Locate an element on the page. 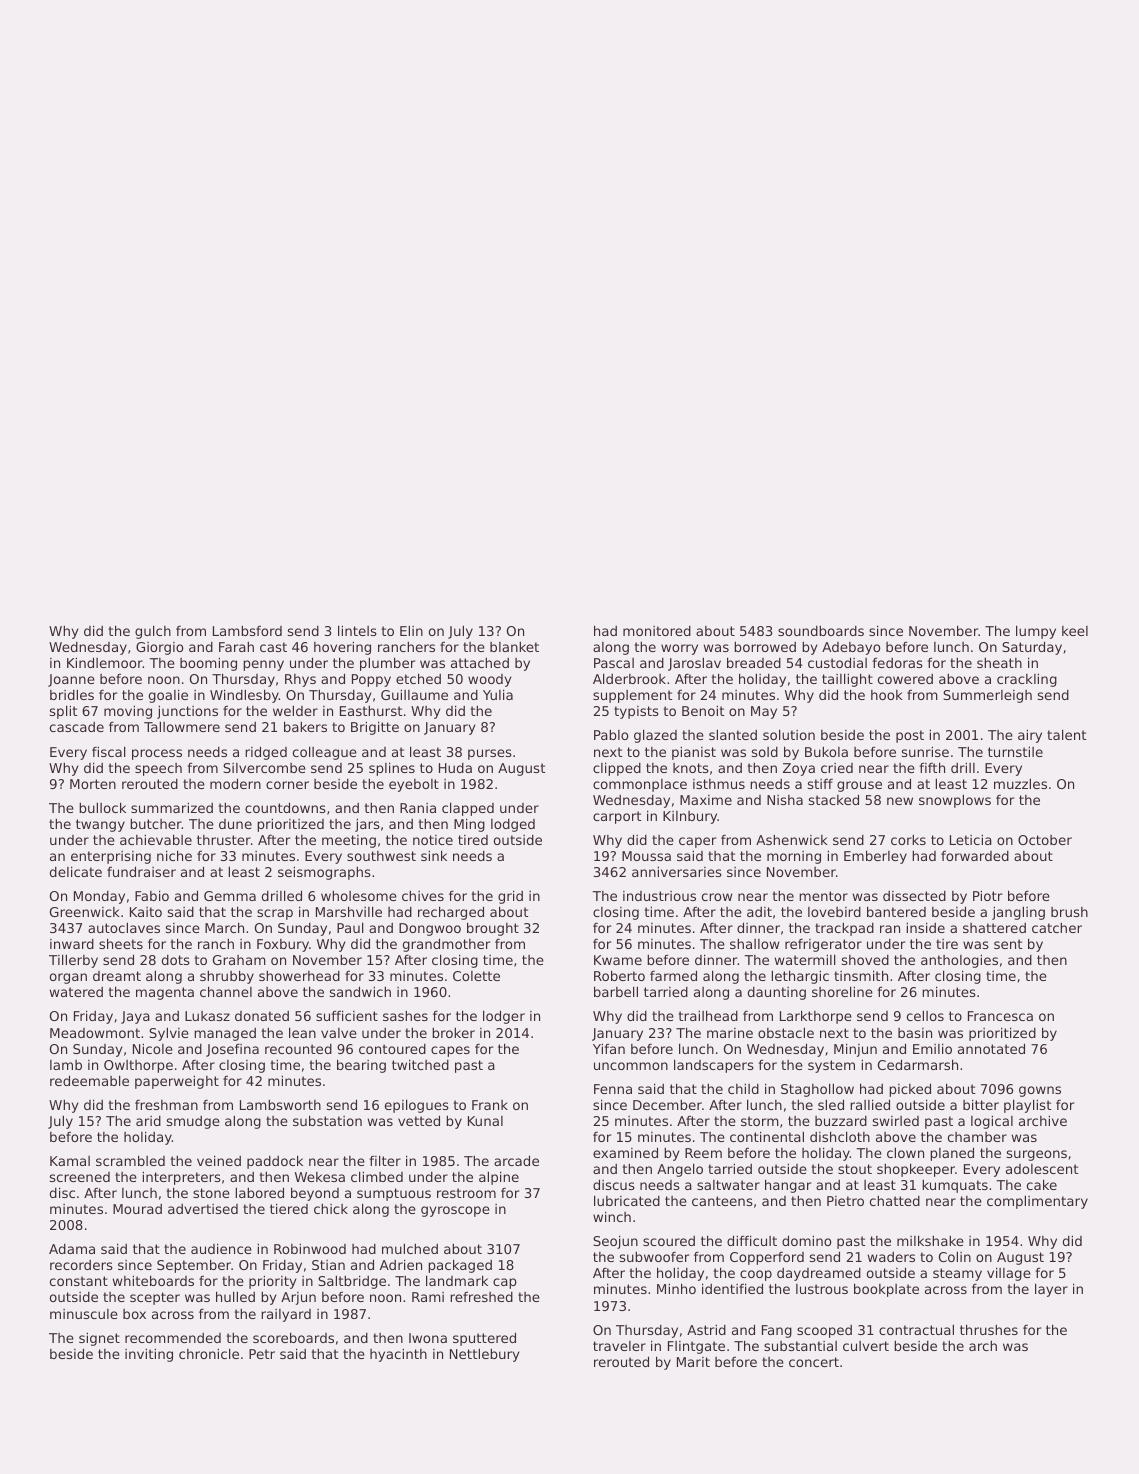 The width and height of the page is (1139, 1474). Foxbury is located at coordinates (283, 945).
